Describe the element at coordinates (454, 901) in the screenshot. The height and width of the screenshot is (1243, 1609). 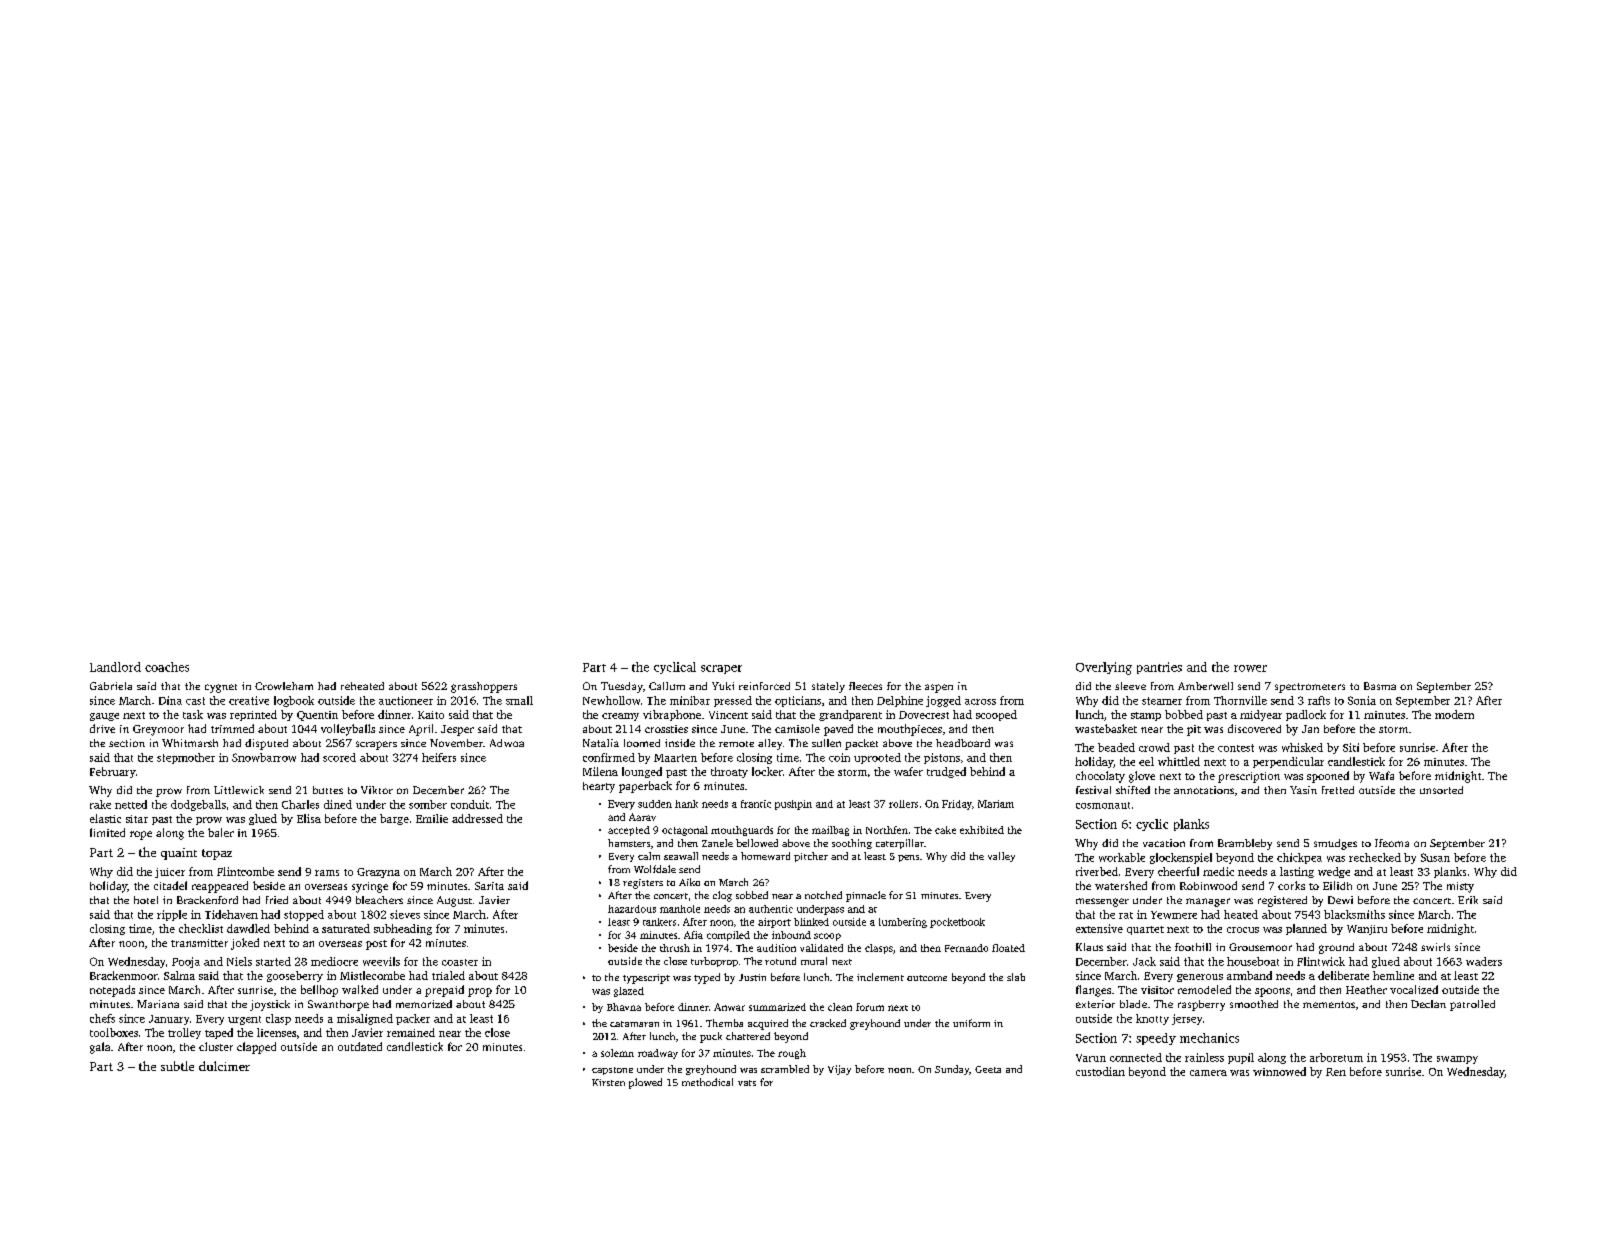
I see `August` at that location.
